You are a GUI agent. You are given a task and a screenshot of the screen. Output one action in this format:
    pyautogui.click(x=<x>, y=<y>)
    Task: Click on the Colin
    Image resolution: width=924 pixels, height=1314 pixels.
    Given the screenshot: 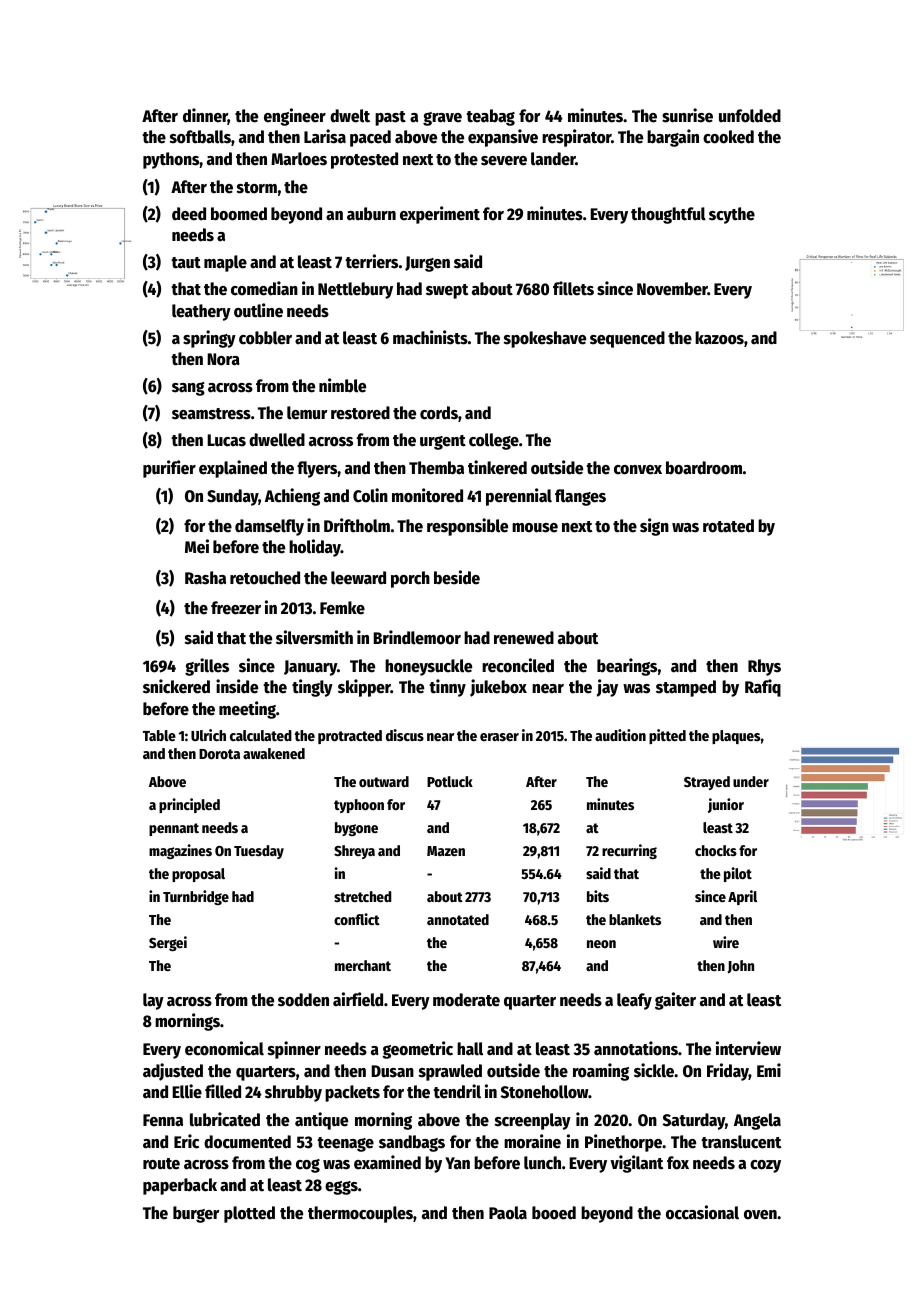 What is the action you would take?
    pyautogui.click(x=370, y=495)
